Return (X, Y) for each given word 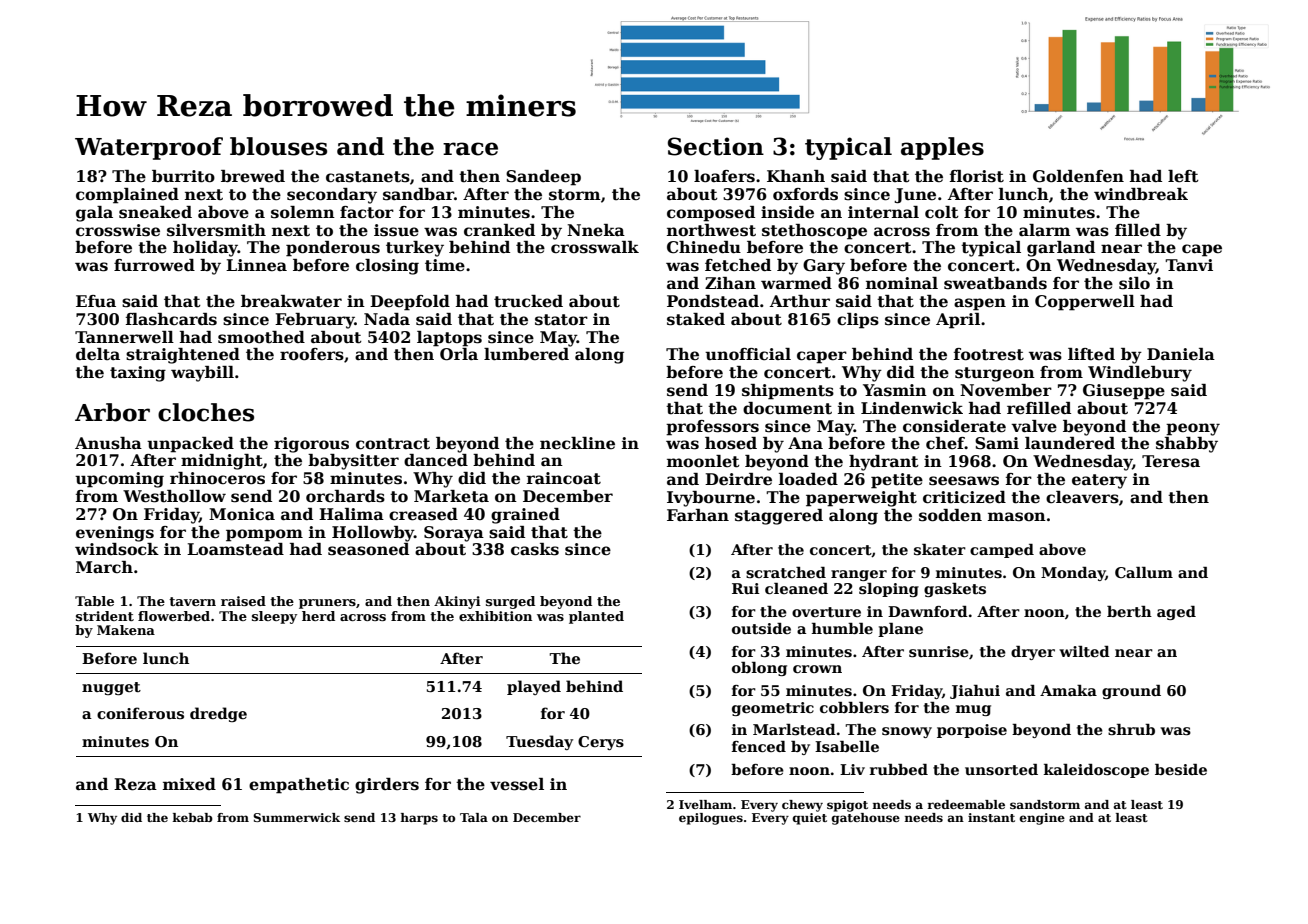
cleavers (1082, 497)
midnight (222, 462)
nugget (111, 688)
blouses (278, 146)
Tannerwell (124, 337)
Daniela (1181, 354)
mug (973, 710)
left (1183, 176)
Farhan (698, 515)
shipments (788, 392)
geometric (773, 709)
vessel (517, 784)
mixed (189, 784)
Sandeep (543, 178)
